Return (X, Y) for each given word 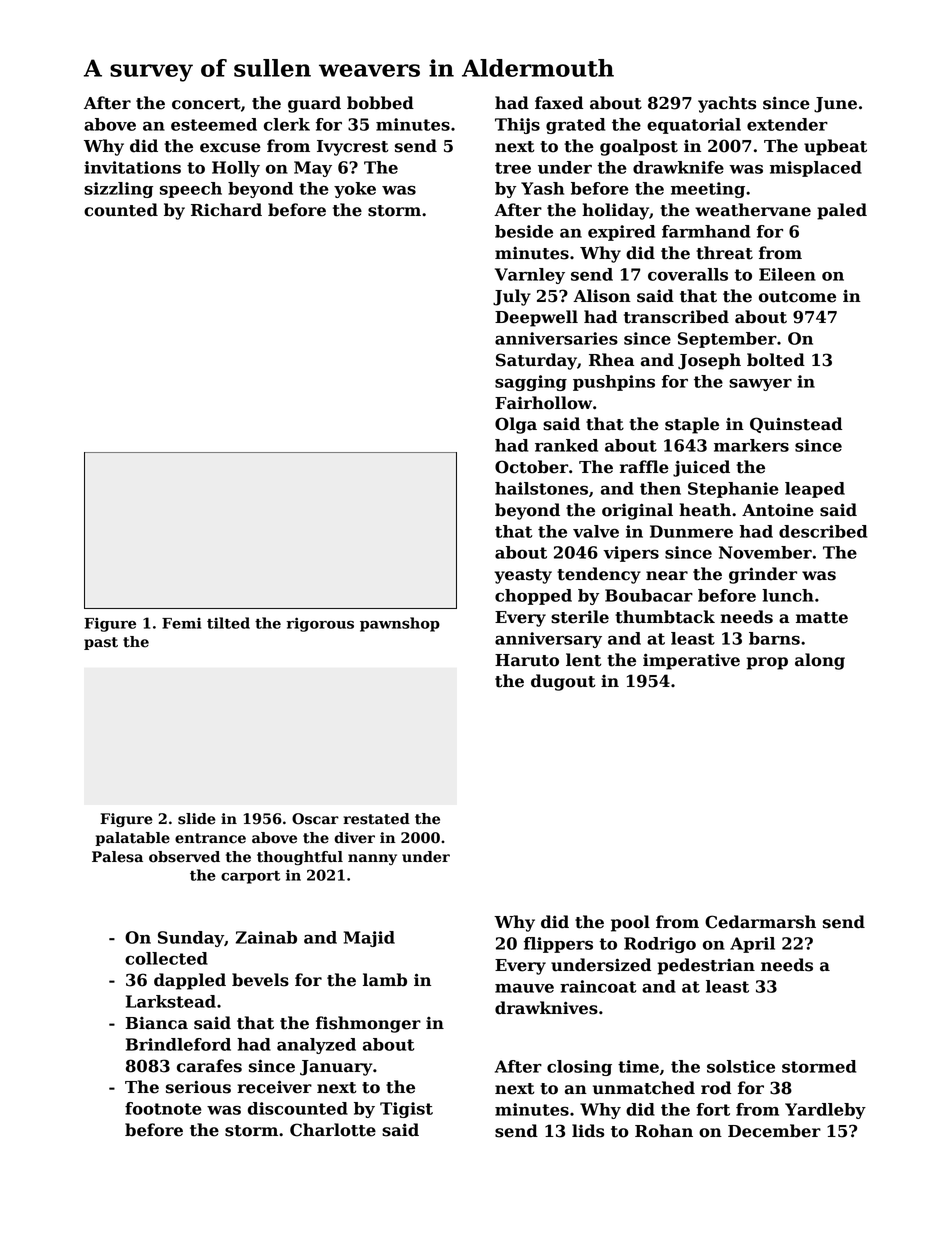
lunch (788, 595)
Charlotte (333, 1130)
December (774, 1131)
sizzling (118, 190)
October (531, 467)
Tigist (406, 1110)
